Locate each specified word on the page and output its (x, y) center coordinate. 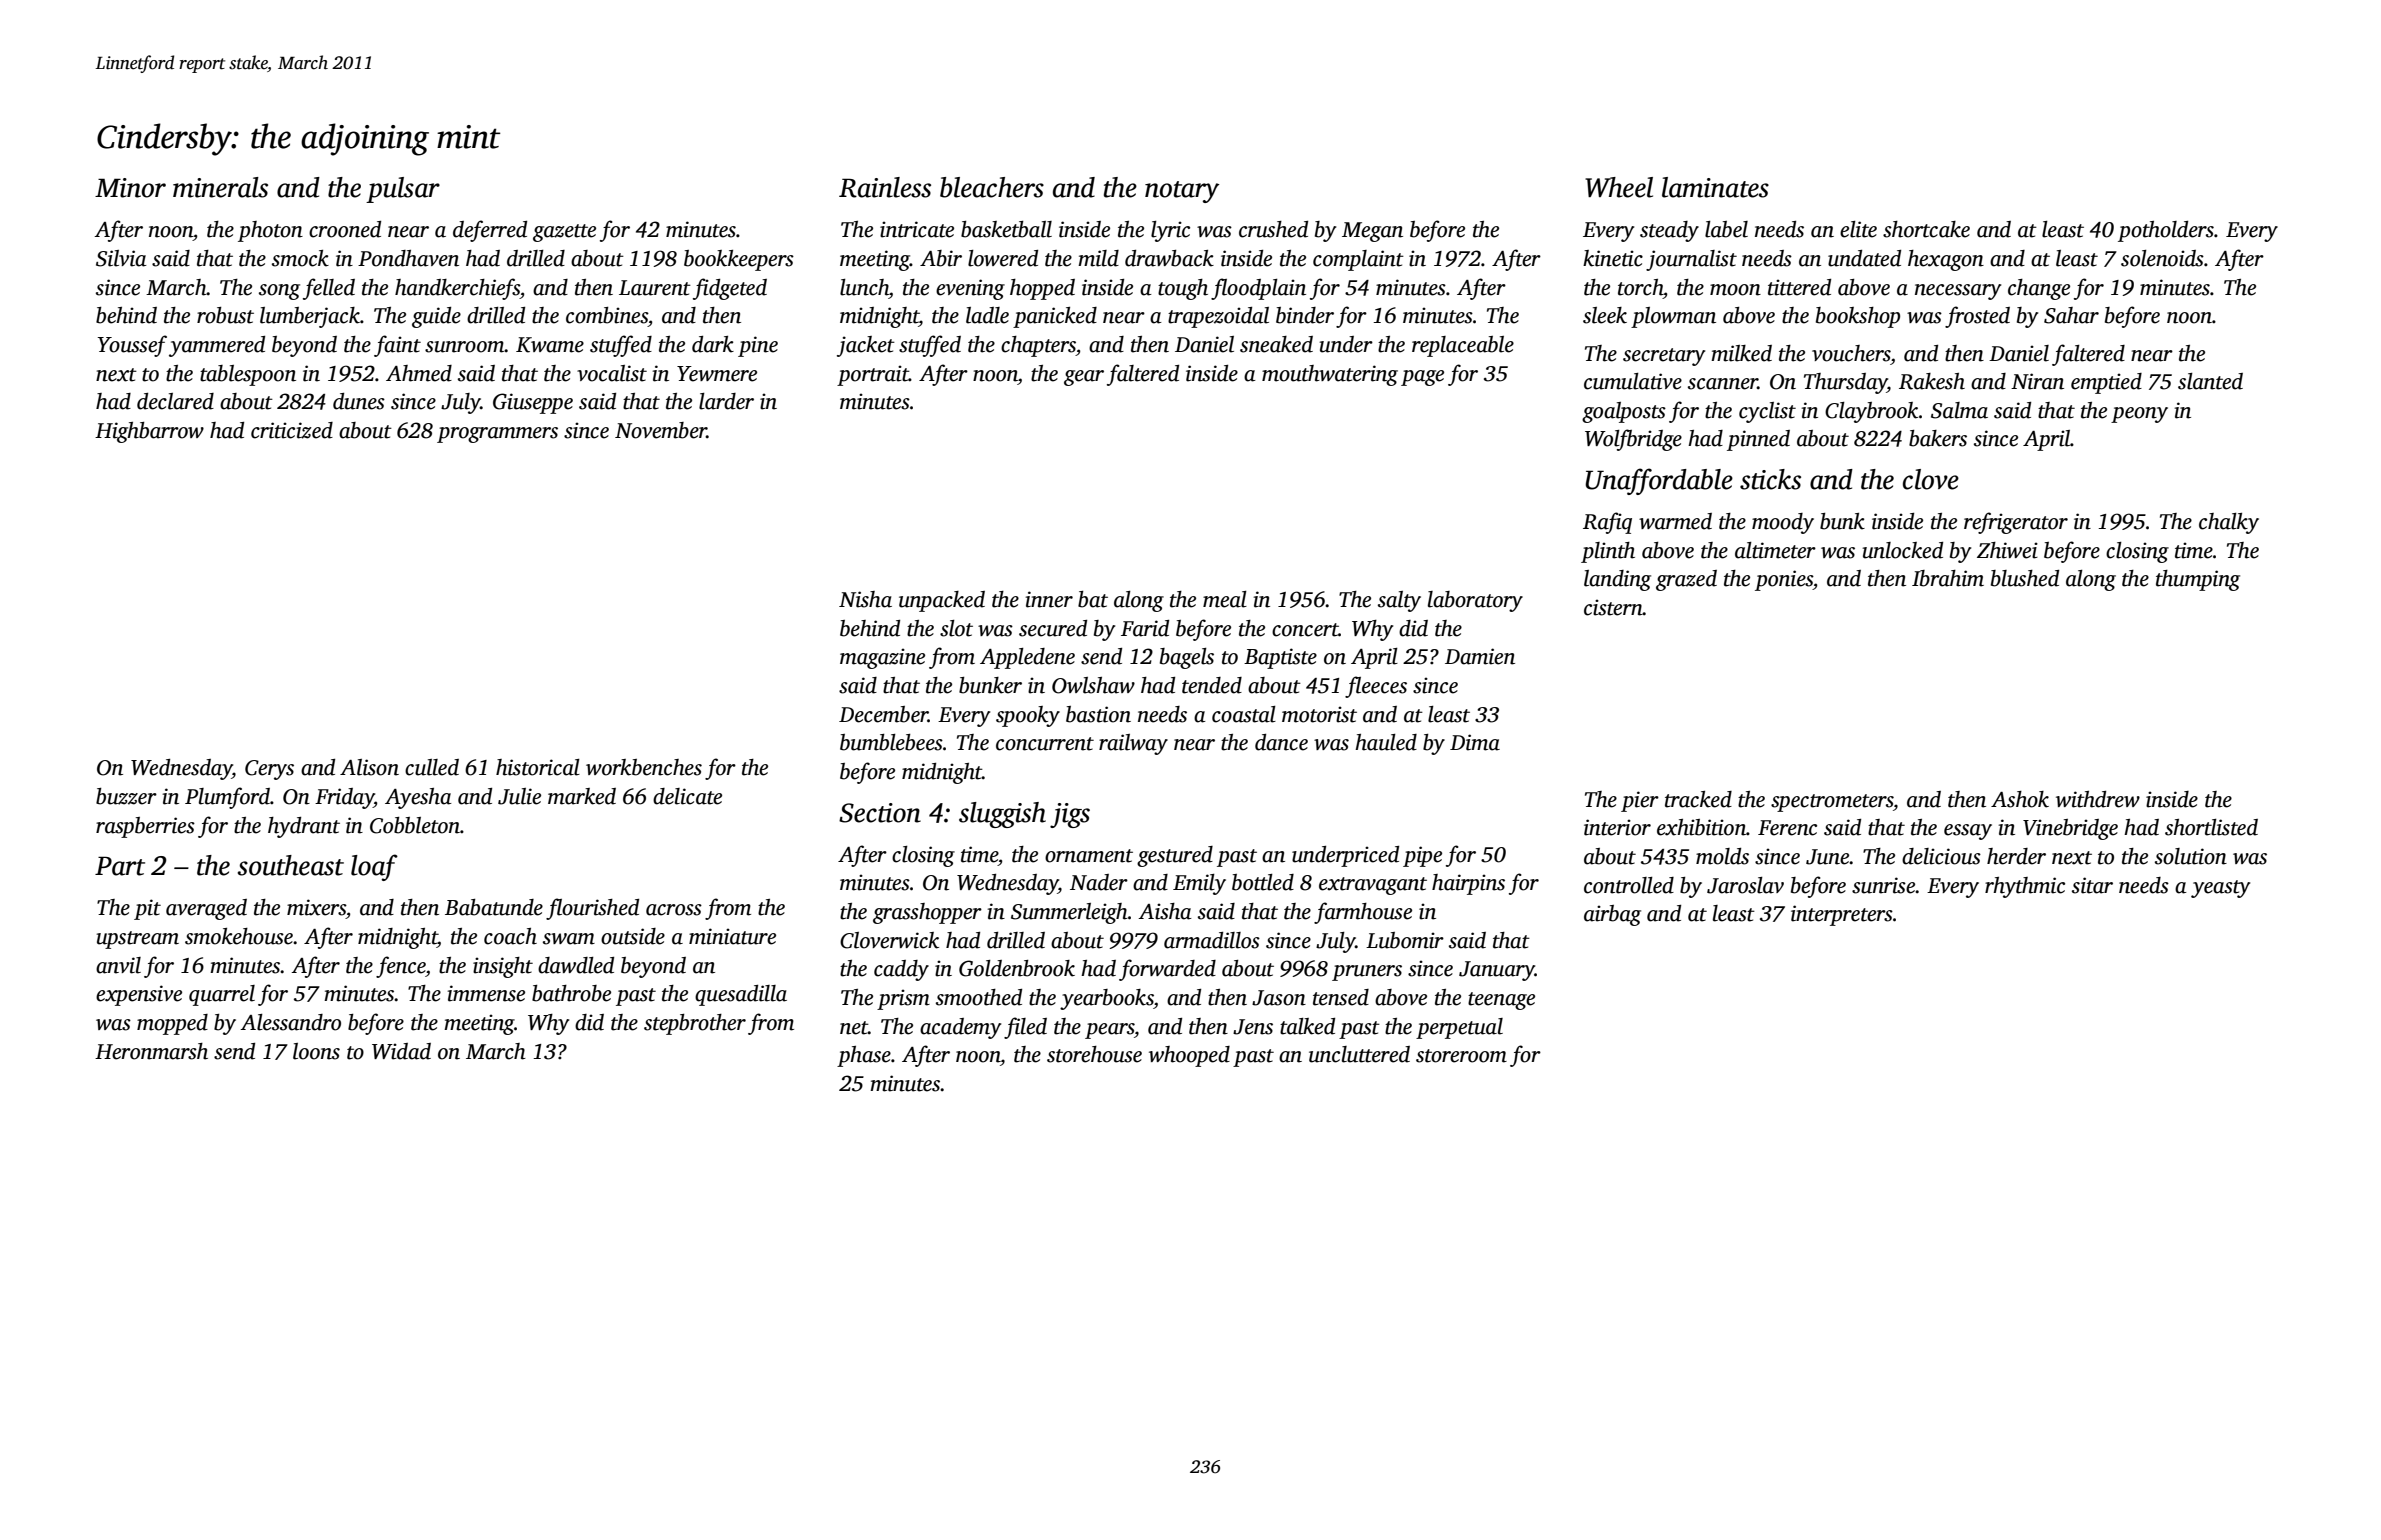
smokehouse (239, 936)
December (883, 714)
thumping (2198, 580)
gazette (564, 233)
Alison (369, 767)
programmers (497, 435)
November (661, 430)
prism (903, 999)
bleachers (992, 187)
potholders (2166, 231)
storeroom (1461, 1056)
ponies (1784, 580)
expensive (139, 995)
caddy (901, 970)
